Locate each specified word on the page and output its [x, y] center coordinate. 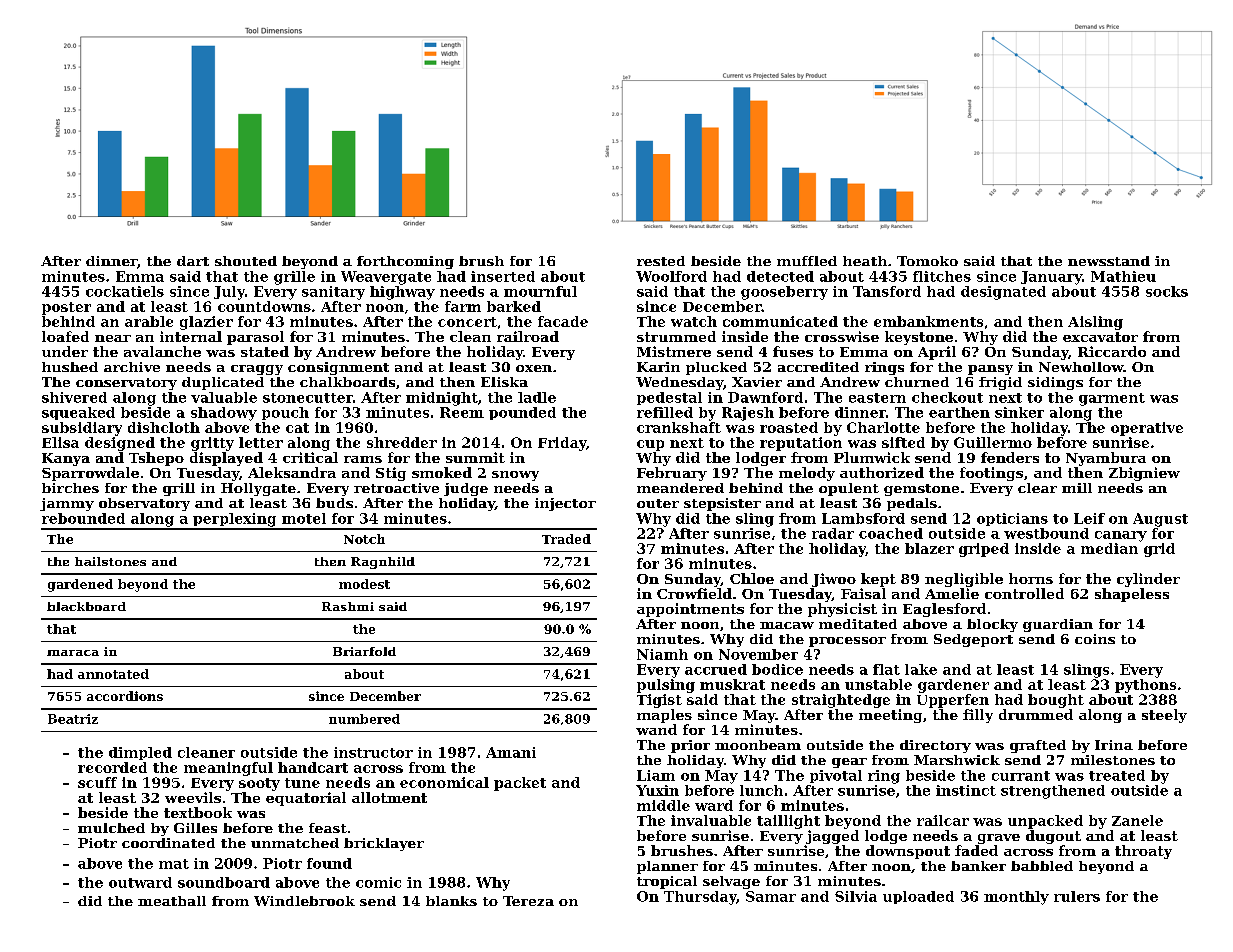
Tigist [659, 701]
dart [193, 261]
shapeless [1132, 595]
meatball [172, 901]
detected [780, 276]
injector [565, 504]
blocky [992, 625]
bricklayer [384, 844]
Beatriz [73, 719]
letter [261, 442]
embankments [928, 321]
